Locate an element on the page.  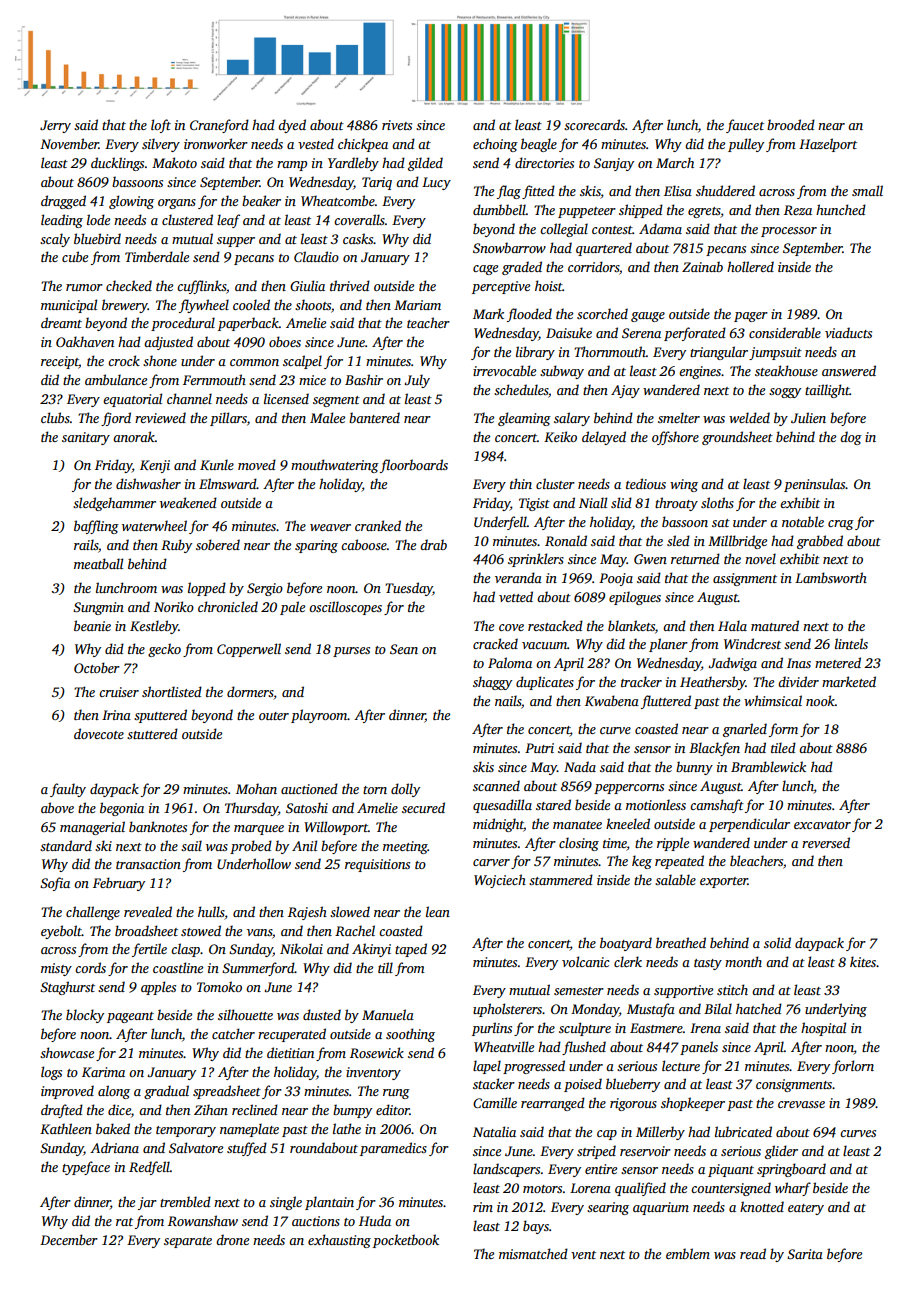
dumbbell is located at coordinates (499, 209).
